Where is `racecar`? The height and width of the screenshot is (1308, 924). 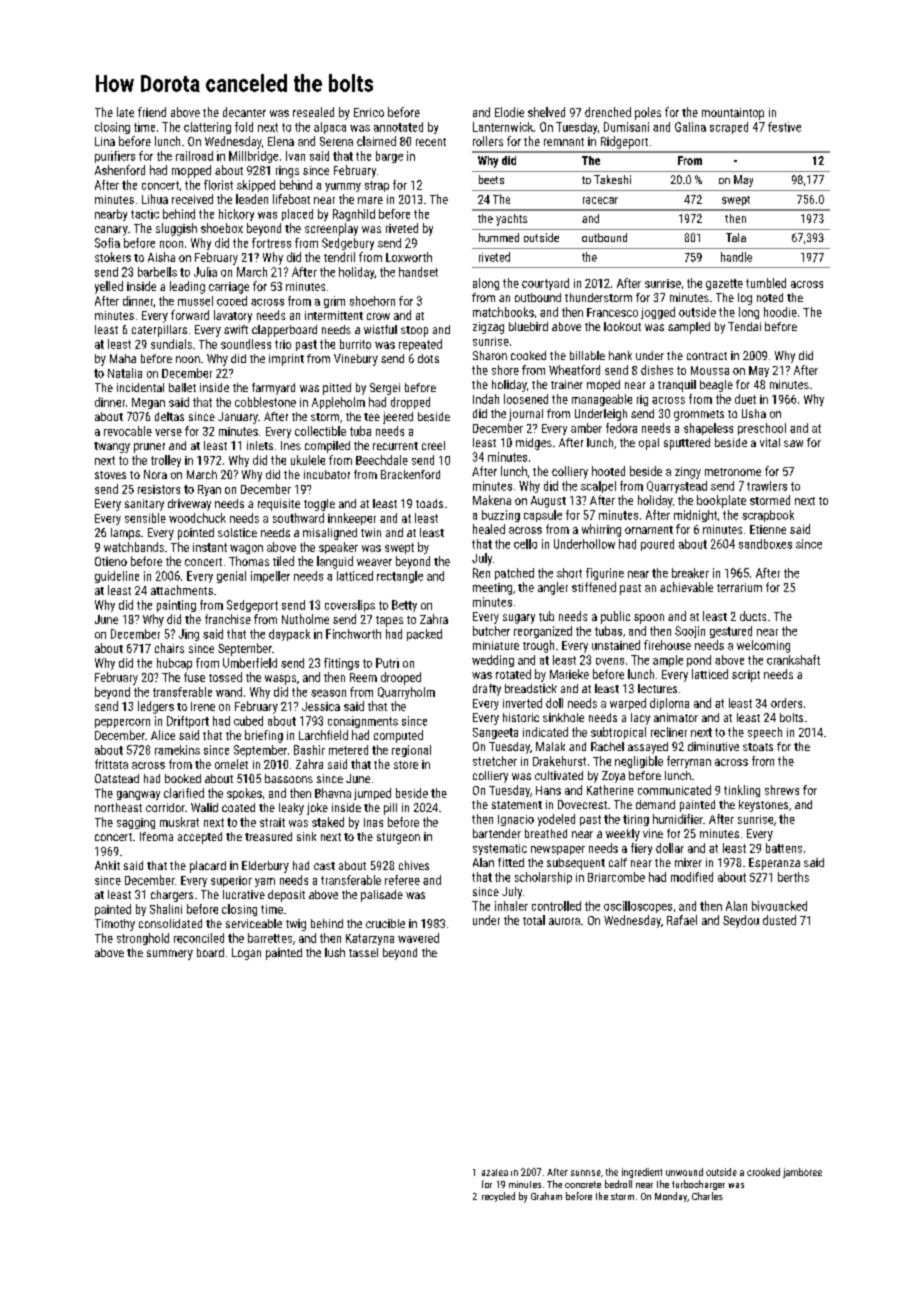 racecar is located at coordinates (600, 200).
